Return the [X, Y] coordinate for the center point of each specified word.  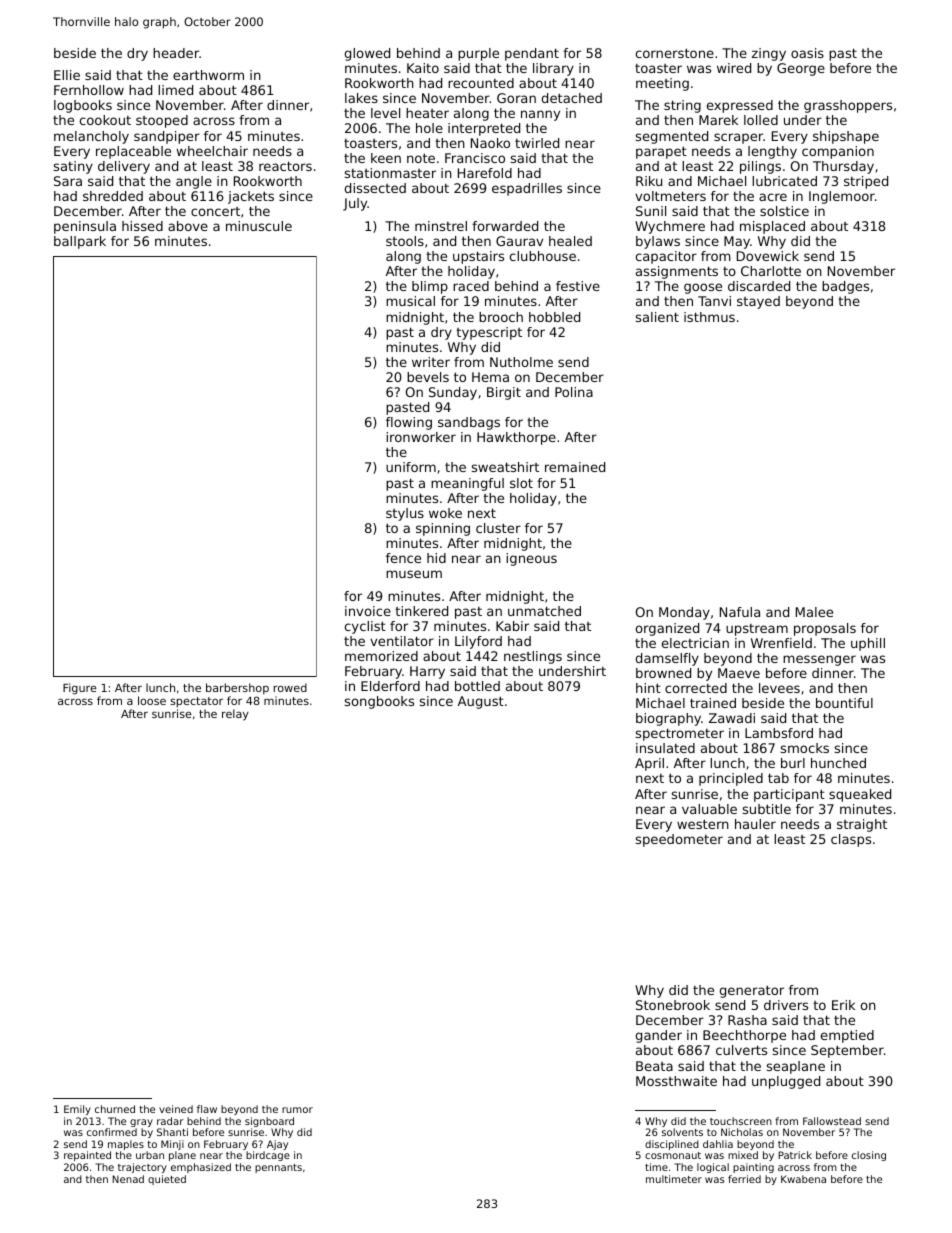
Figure [80, 689]
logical [713, 1168]
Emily [77, 1110]
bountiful [844, 703]
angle [194, 182]
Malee [814, 612]
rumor [297, 1110]
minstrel [441, 226]
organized [667, 629]
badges [845, 287]
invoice [368, 611]
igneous [531, 559]
